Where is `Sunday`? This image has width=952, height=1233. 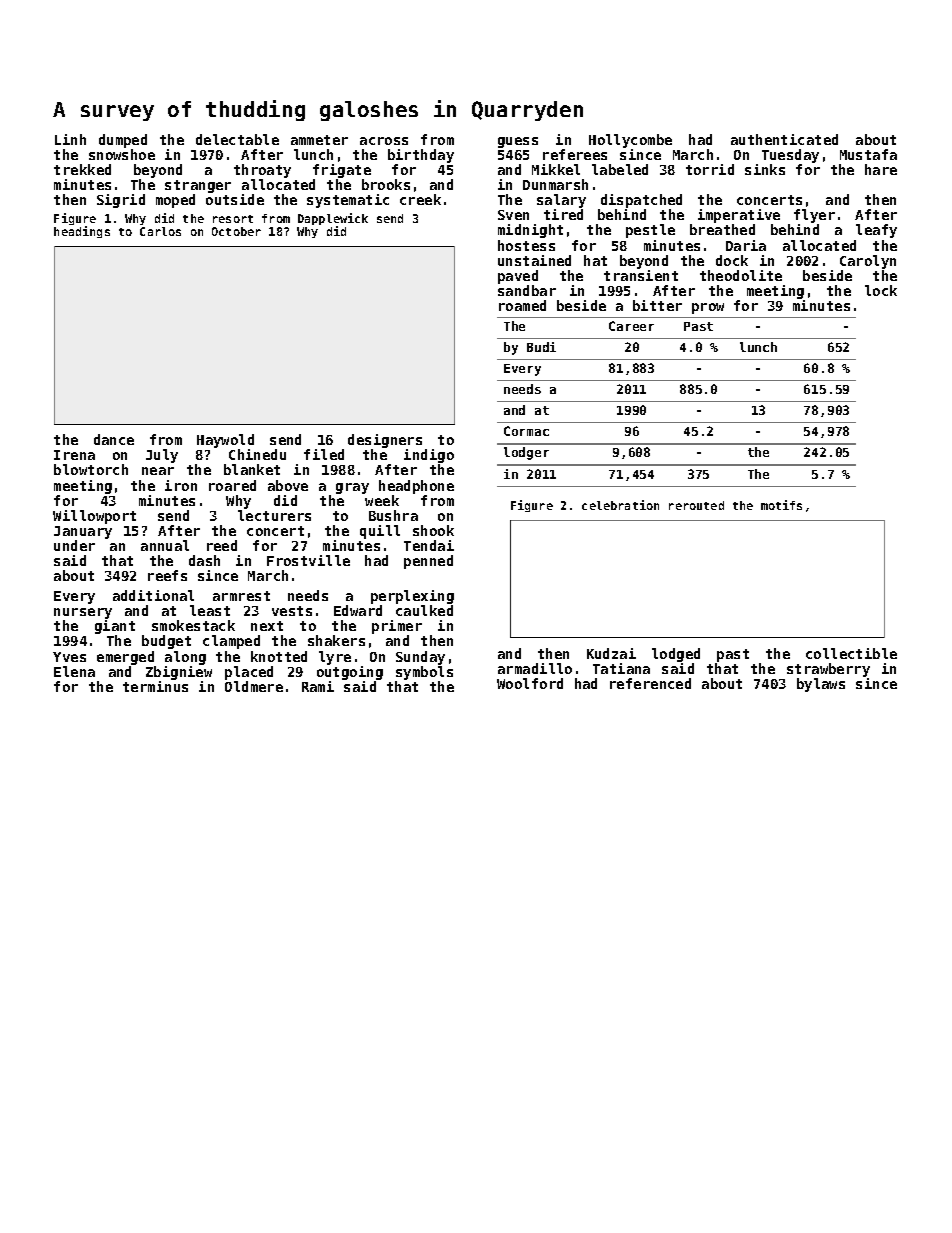 Sunday is located at coordinates (420, 658).
